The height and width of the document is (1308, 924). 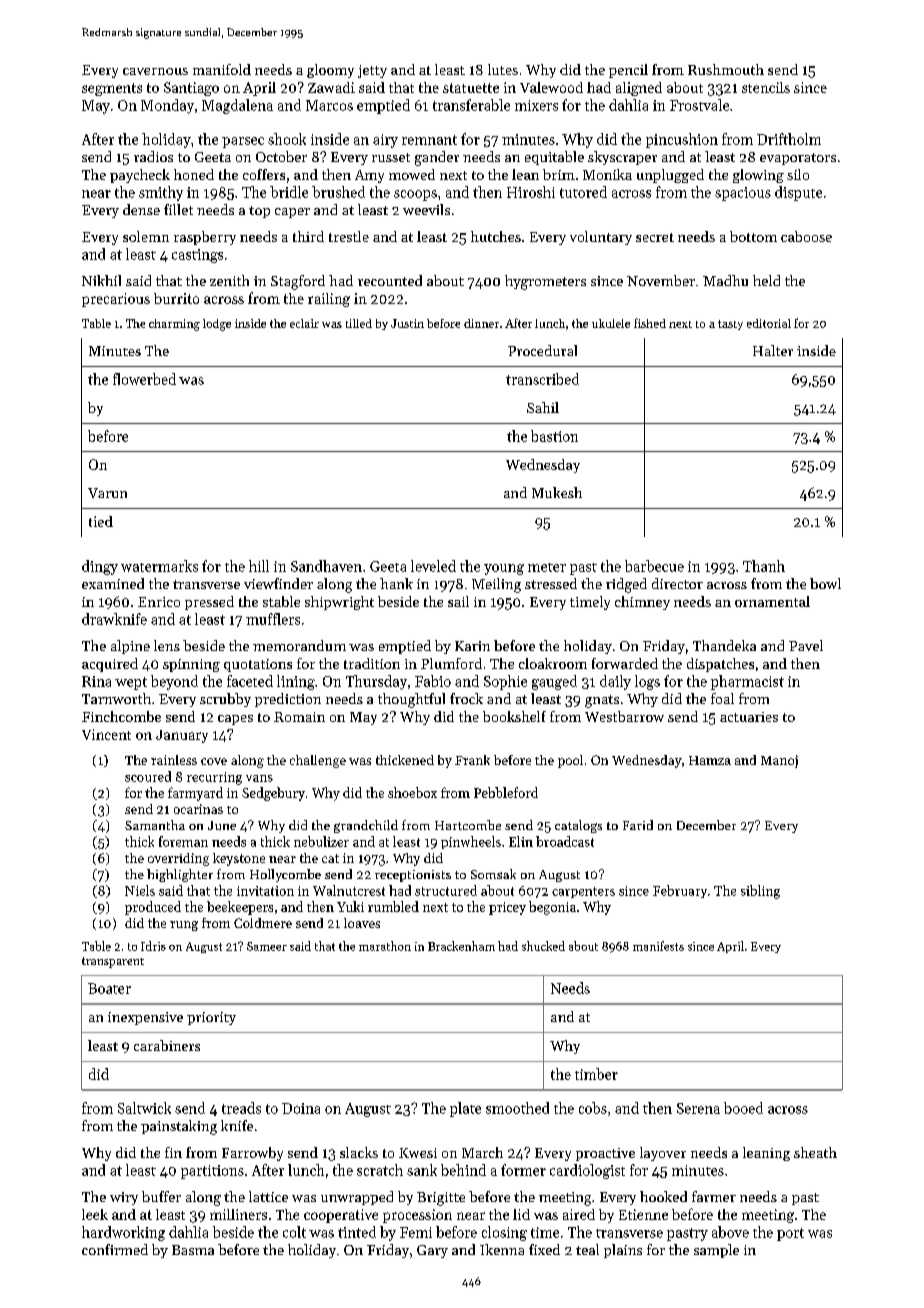 I want to click on broadcast, so click(x=565, y=841).
